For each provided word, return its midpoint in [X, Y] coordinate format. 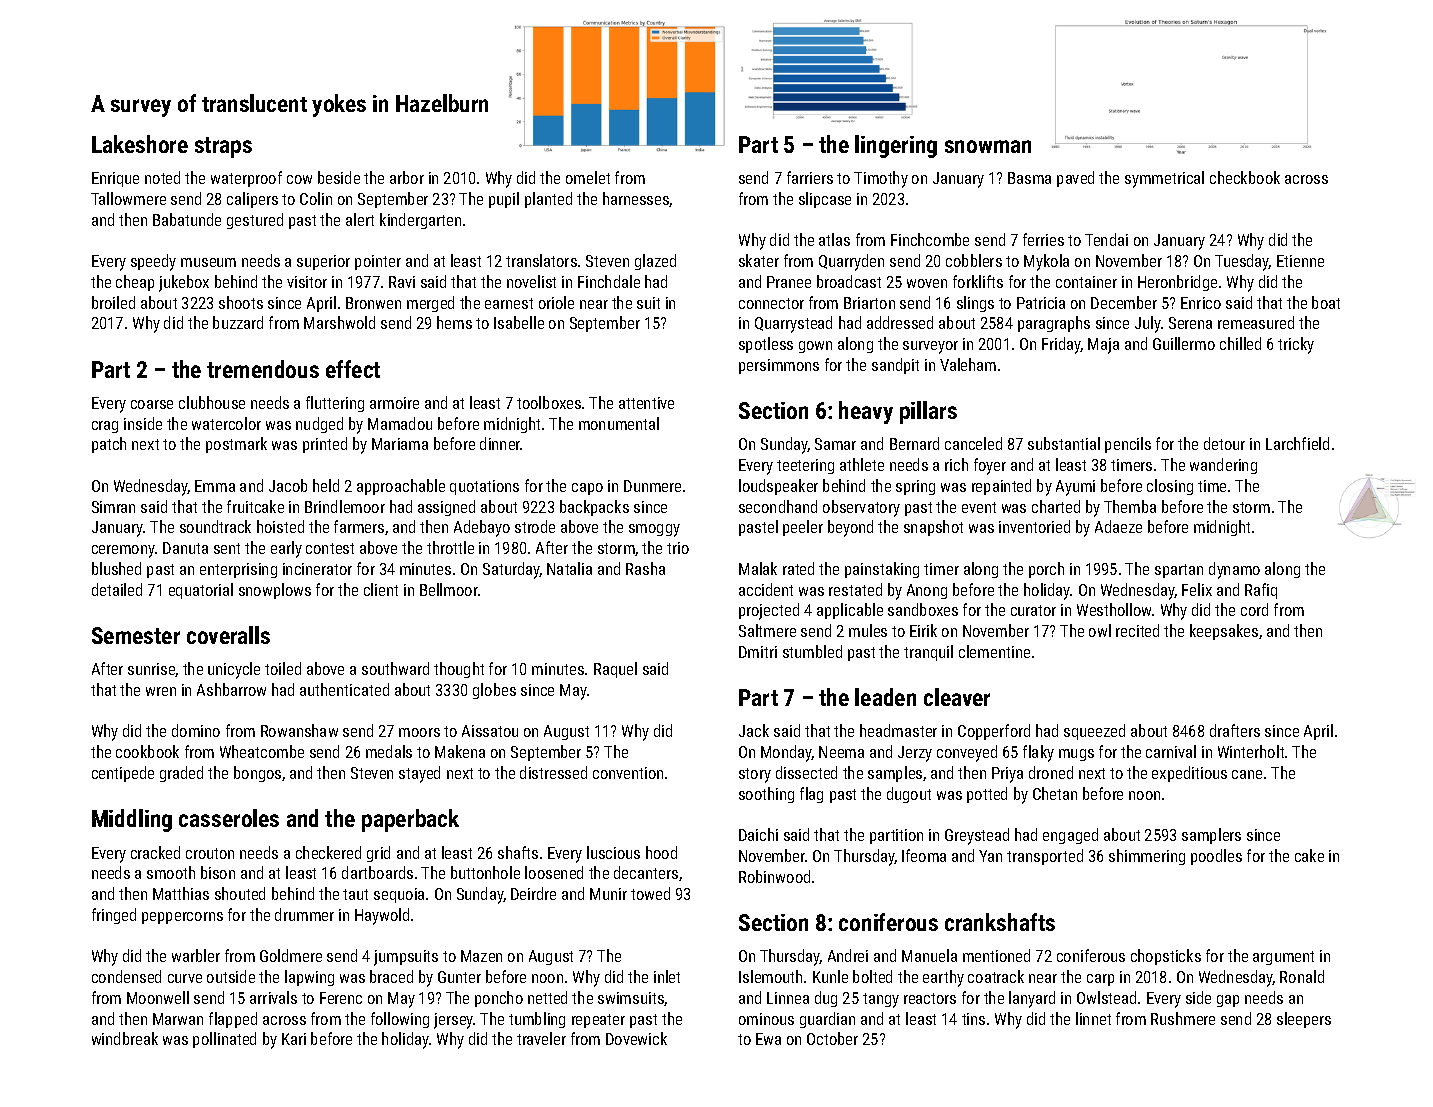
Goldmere [291, 955]
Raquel [615, 670]
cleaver [957, 697]
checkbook [1245, 177]
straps [223, 147]
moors [419, 732]
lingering [896, 146]
